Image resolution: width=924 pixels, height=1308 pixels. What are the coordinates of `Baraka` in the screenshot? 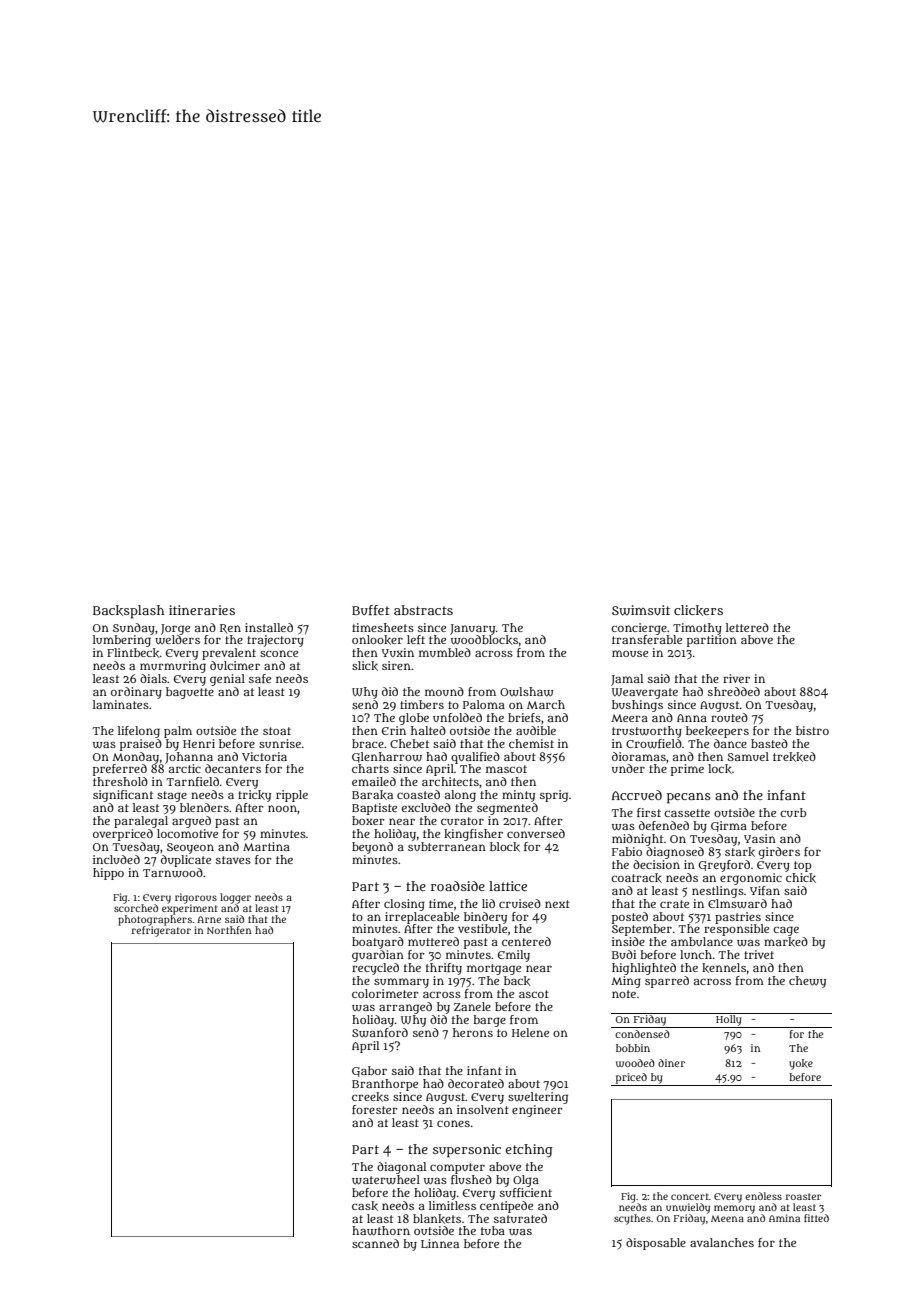 It's located at (372, 795).
